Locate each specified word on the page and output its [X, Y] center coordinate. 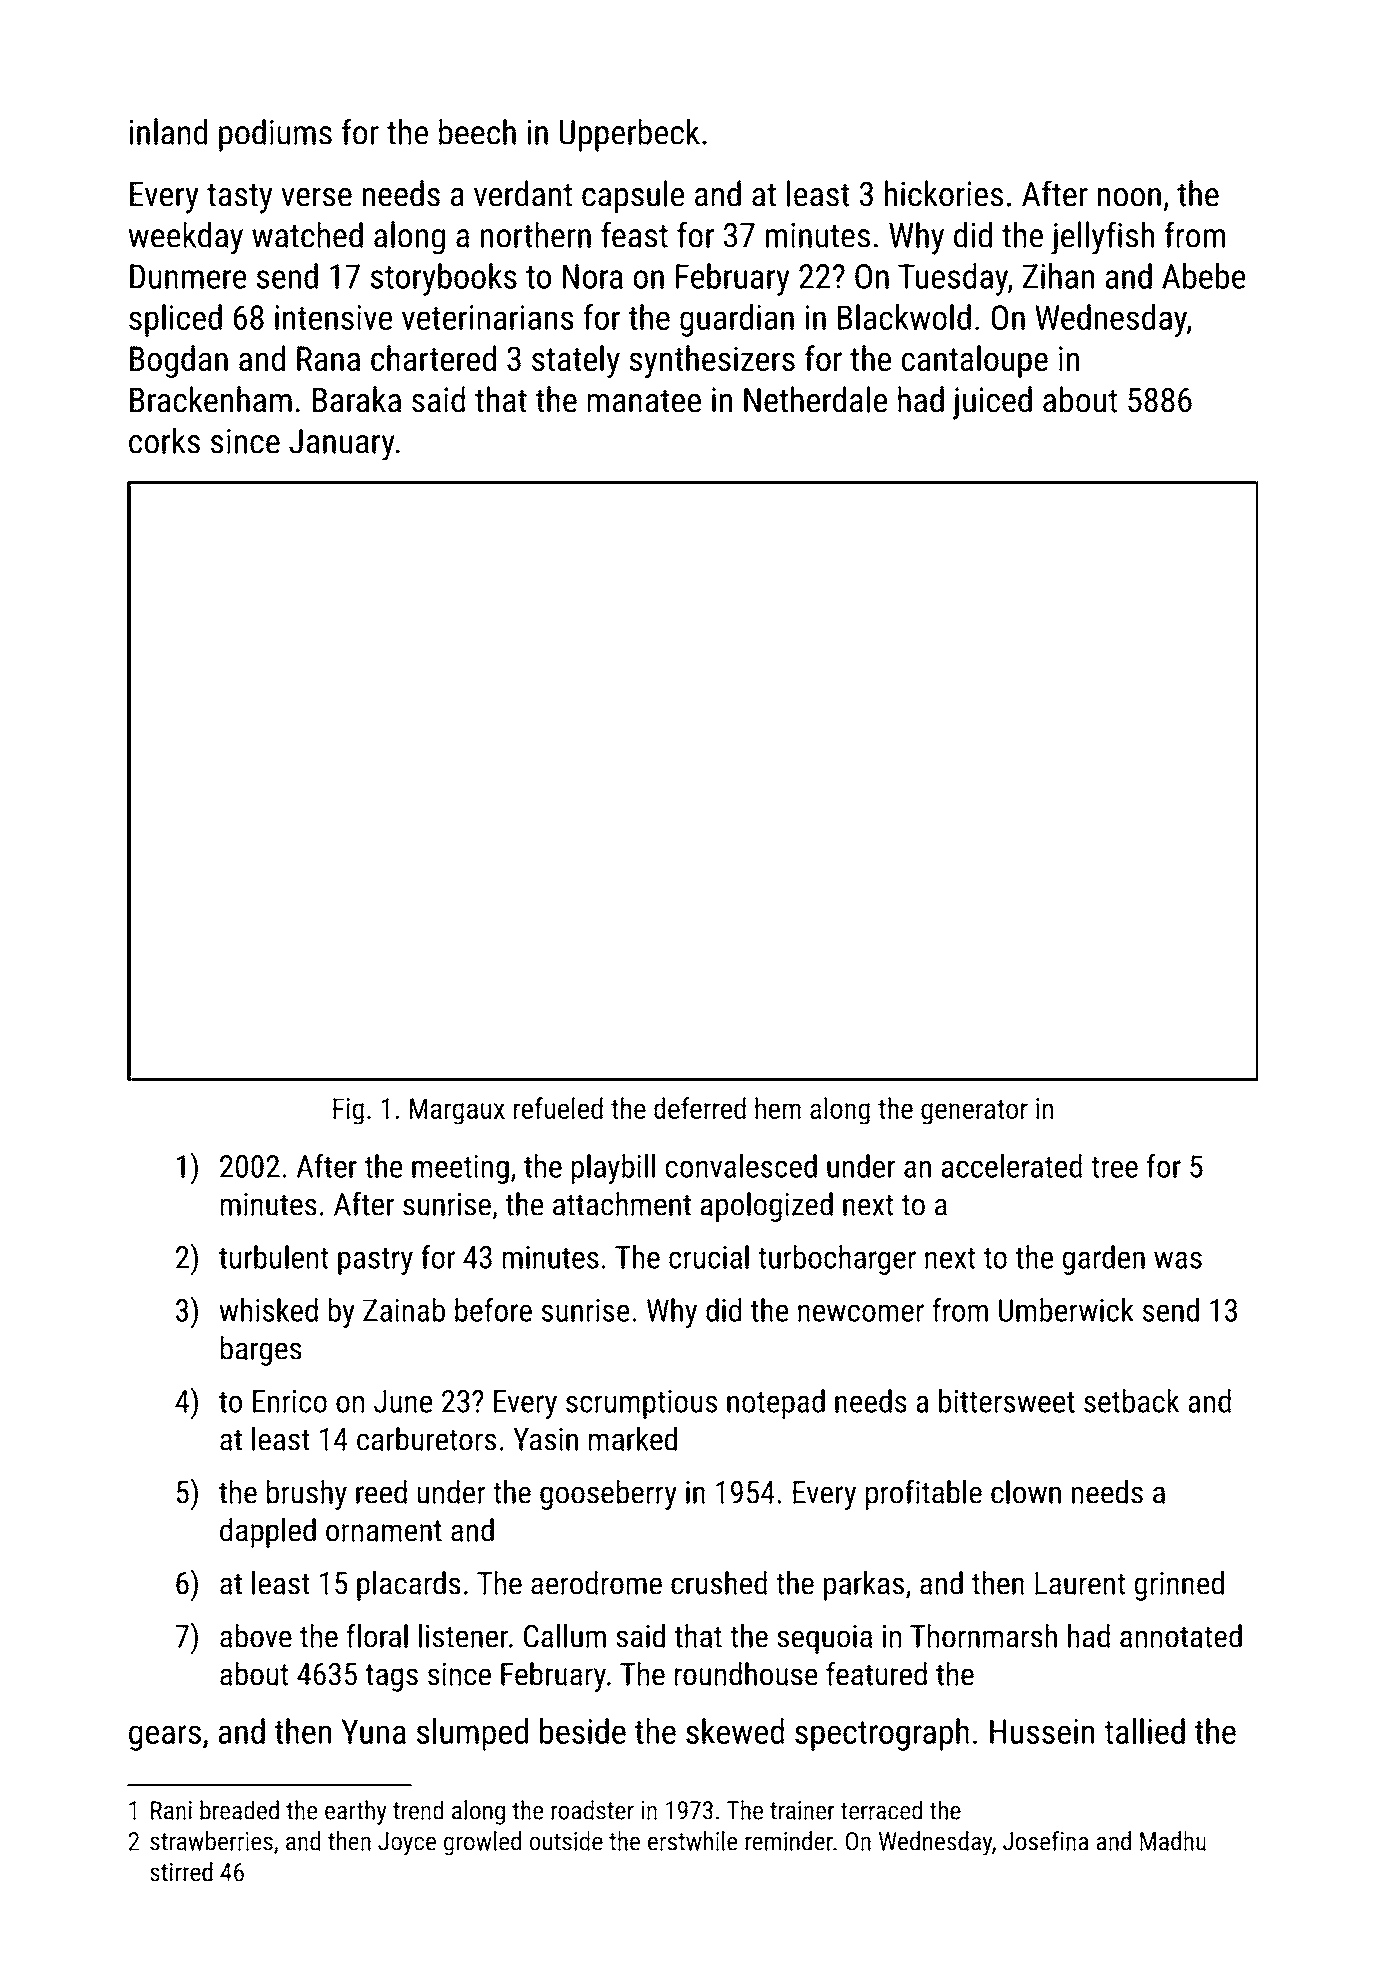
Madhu [1173, 1841]
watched [307, 235]
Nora [593, 276]
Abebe [1203, 276]
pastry [375, 1261]
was [1178, 1260]
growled [482, 1843]
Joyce [407, 1844]
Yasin [545, 1439]
